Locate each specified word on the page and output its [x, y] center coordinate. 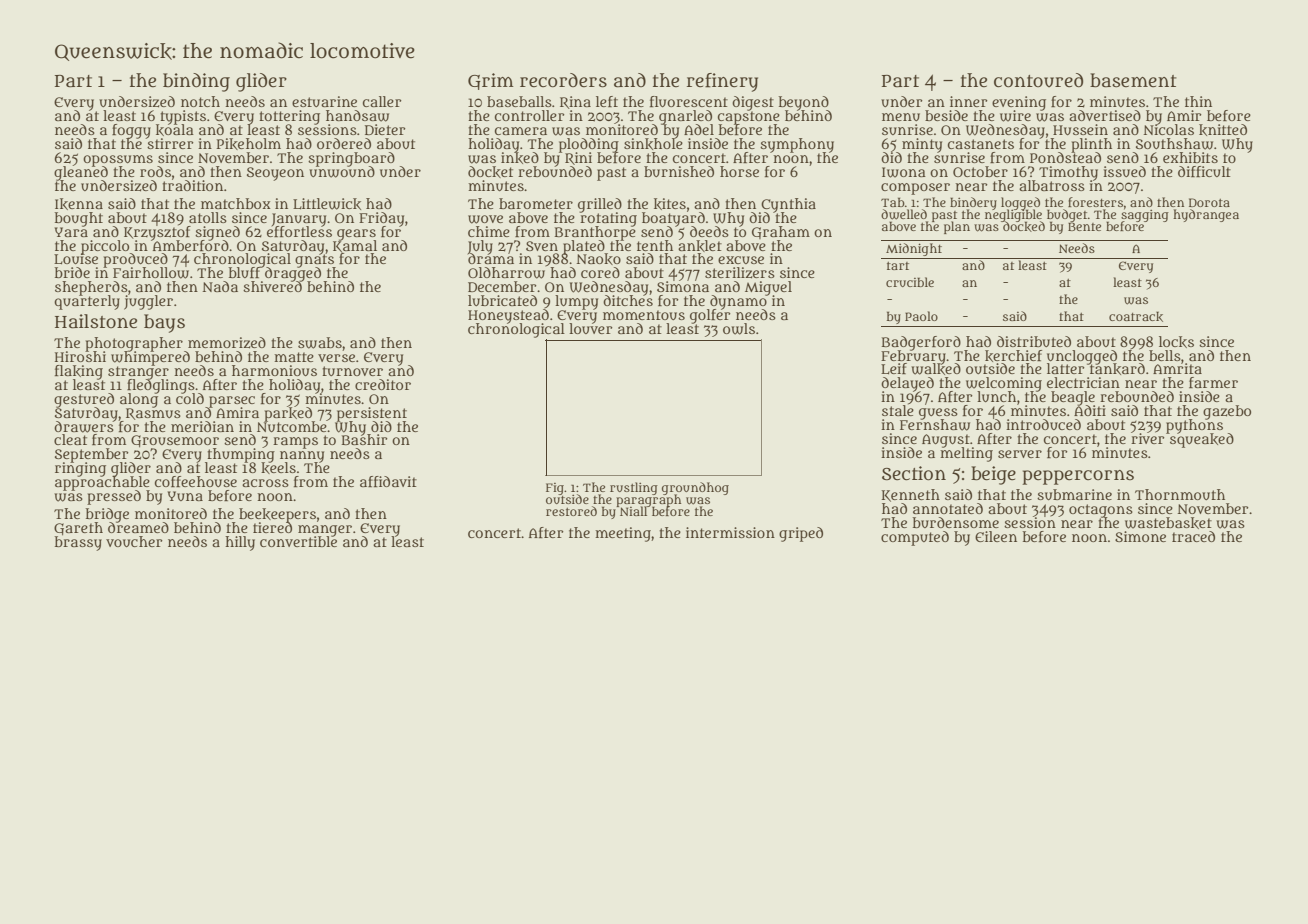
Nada [220, 286]
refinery [722, 82]
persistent [372, 414]
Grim [491, 81]
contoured [1038, 80]
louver [591, 329]
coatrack [1136, 316]
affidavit [388, 481]
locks [1176, 342]
